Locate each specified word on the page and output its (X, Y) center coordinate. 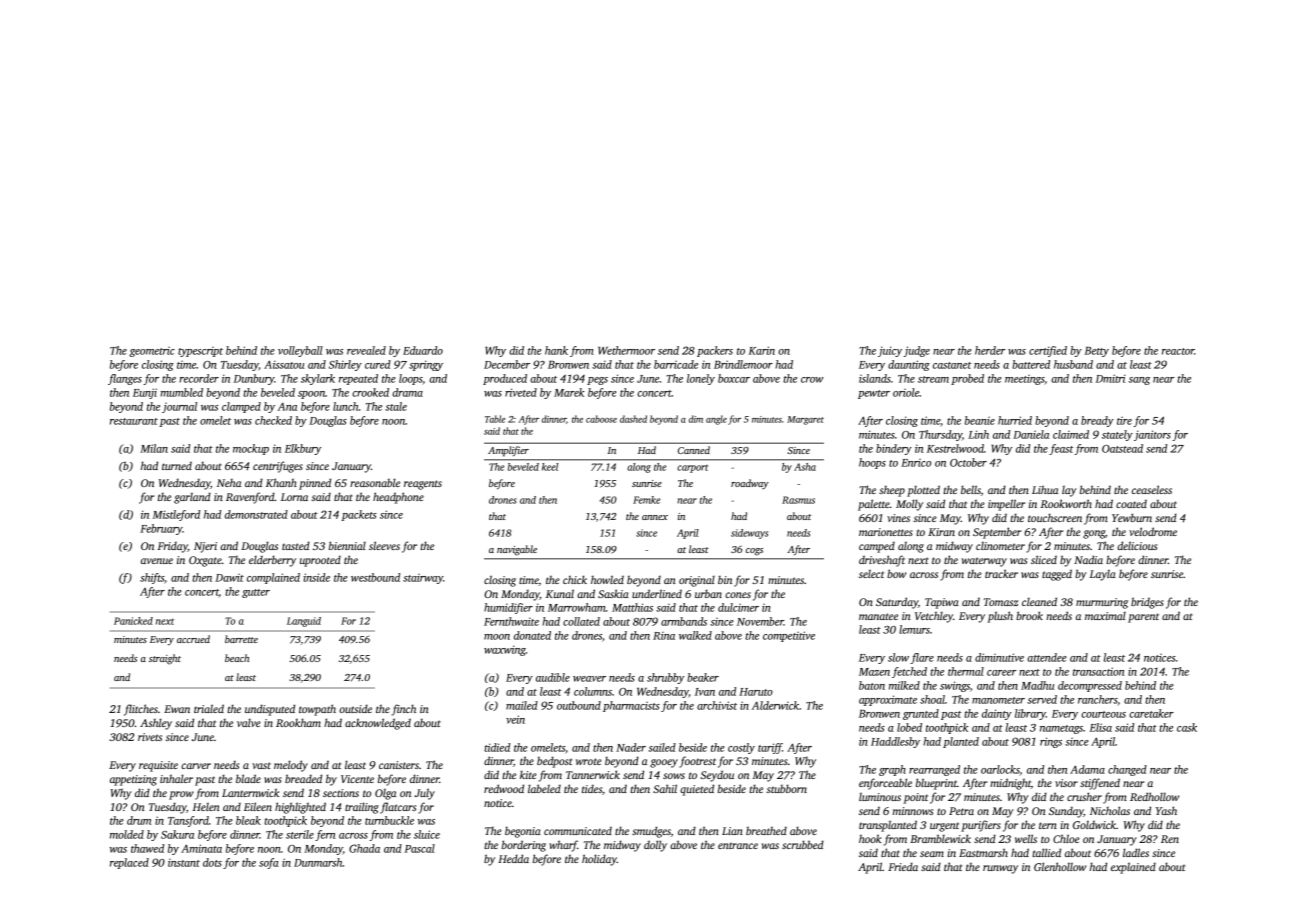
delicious (1137, 545)
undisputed (270, 710)
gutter (256, 593)
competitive (789, 636)
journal (179, 407)
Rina (664, 636)
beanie (980, 420)
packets (359, 515)
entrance (738, 846)
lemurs (914, 629)
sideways (749, 534)
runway (1000, 869)
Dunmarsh (318, 862)
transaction (1098, 671)
